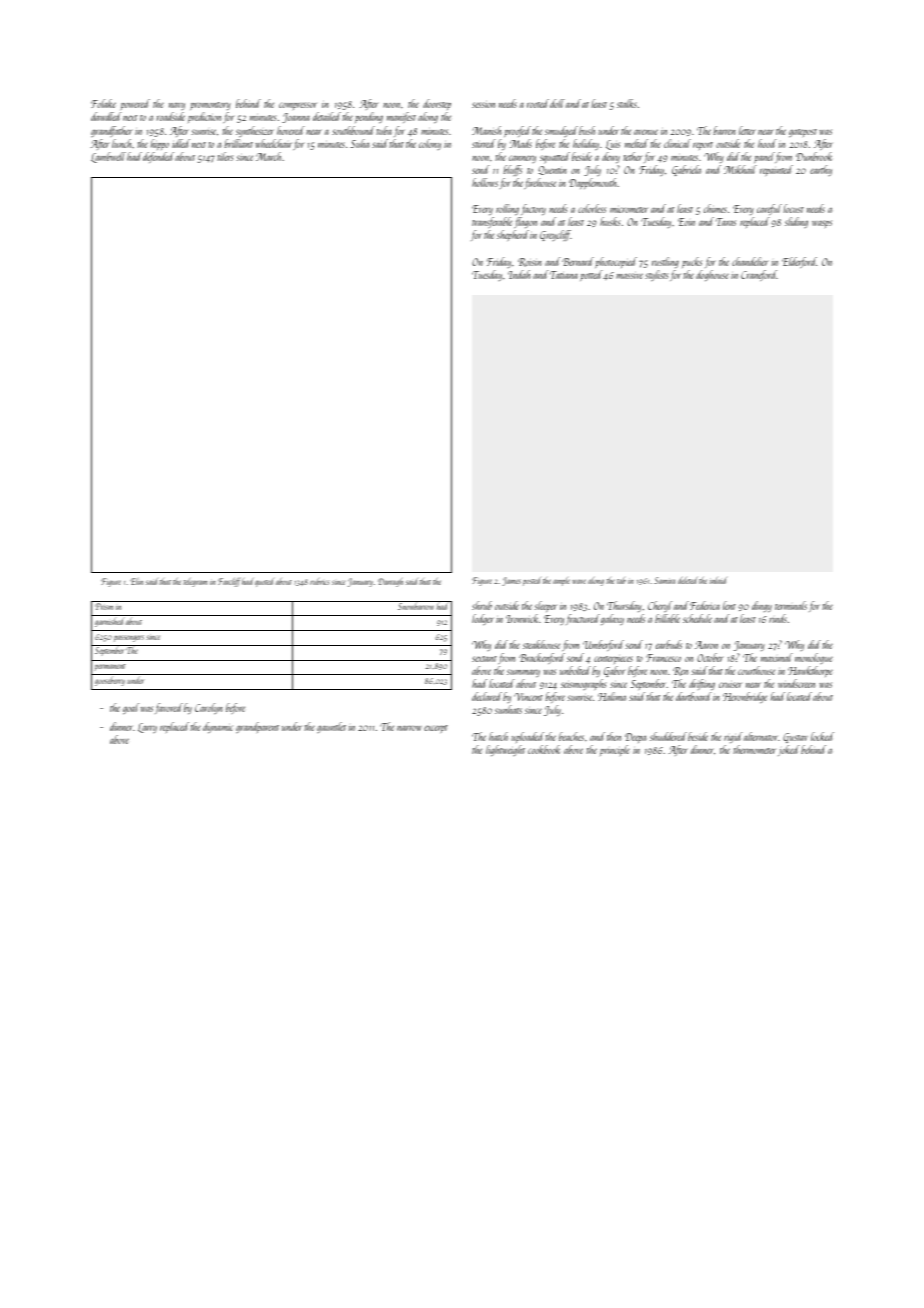 Image resolution: width=924 pixels, height=1308 pixels. What do you see at coordinates (513, 235) in the document?
I see `shepherd` at bounding box center [513, 235].
